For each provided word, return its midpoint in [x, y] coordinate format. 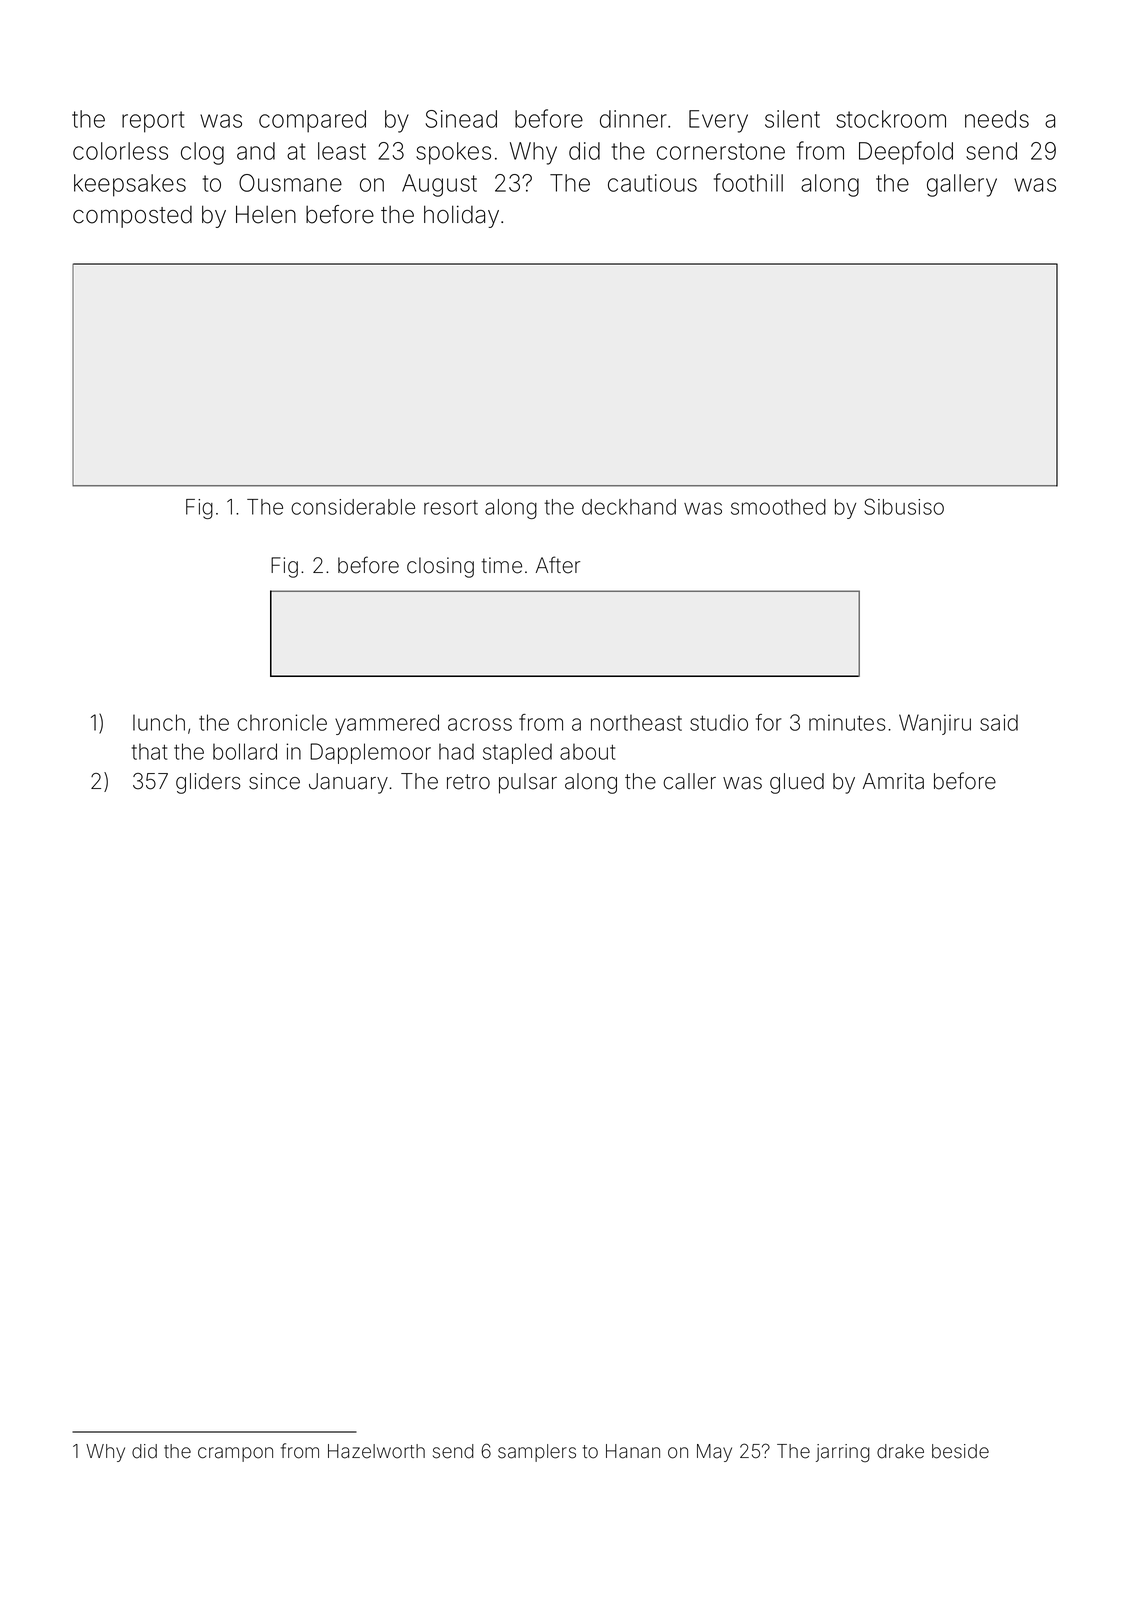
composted [132, 217]
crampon [235, 1454]
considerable [353, 507]
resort [451, 507]
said [999, 722]
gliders [208, 783]
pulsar [528, 783]
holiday [461, 216]
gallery [962, 185]
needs [997, 119]
